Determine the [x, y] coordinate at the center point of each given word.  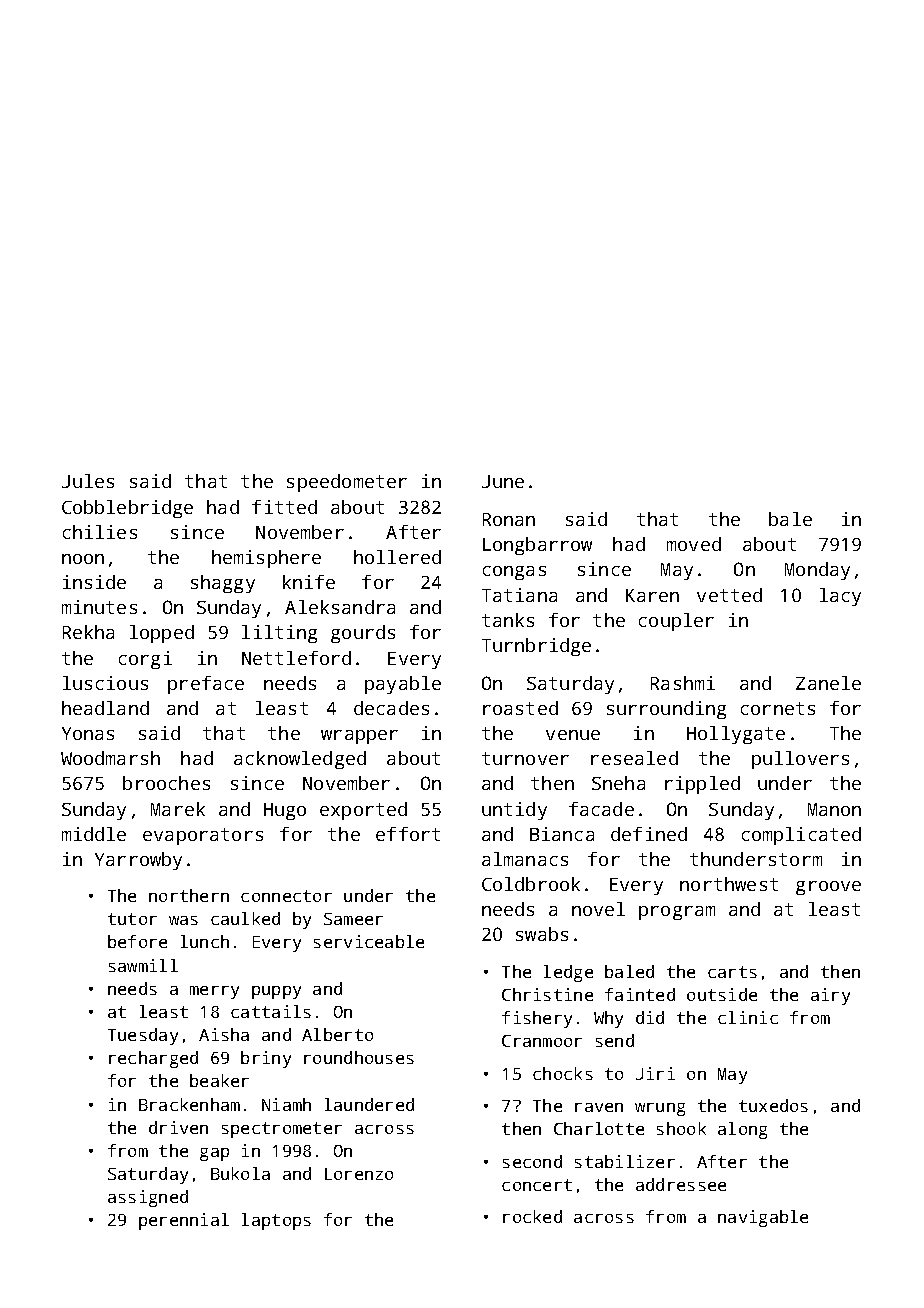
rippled [702, 785]
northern [189, 895]
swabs [542, 934]
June [503, 481]
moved [694, 544]
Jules [88, 481]
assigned [148, 1198]
